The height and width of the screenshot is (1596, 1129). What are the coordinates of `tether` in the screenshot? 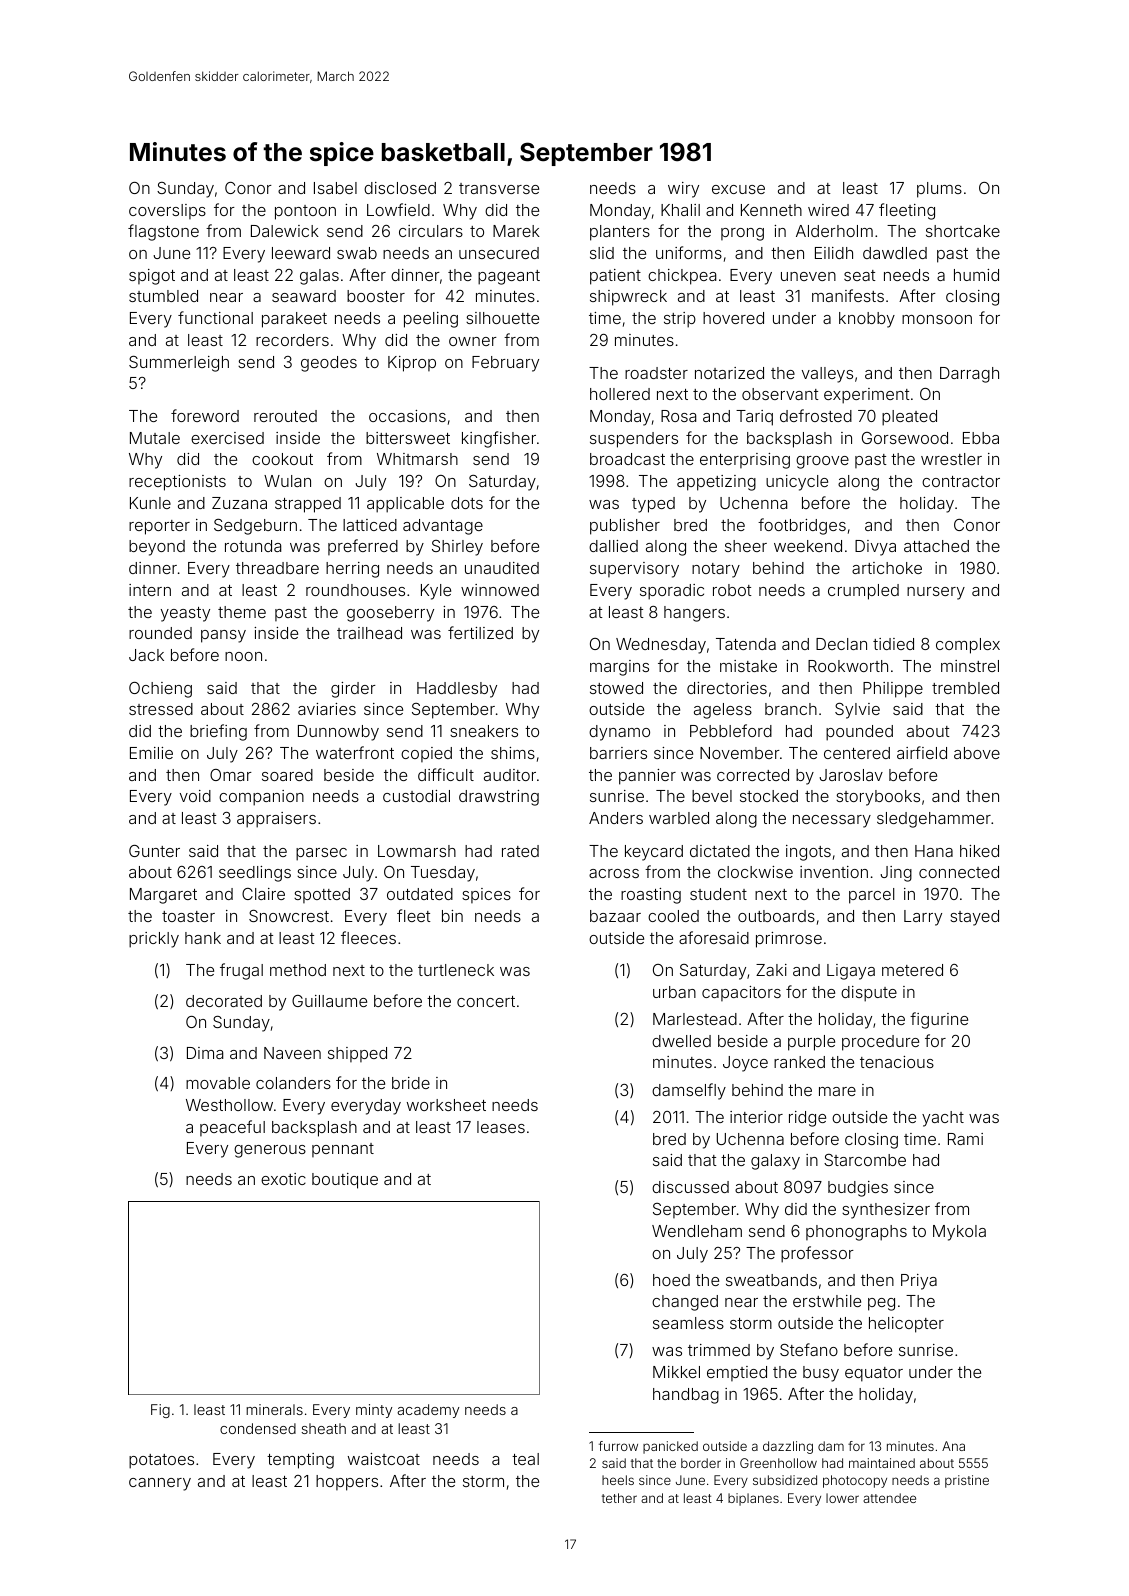 It's located at (619, 1498).
